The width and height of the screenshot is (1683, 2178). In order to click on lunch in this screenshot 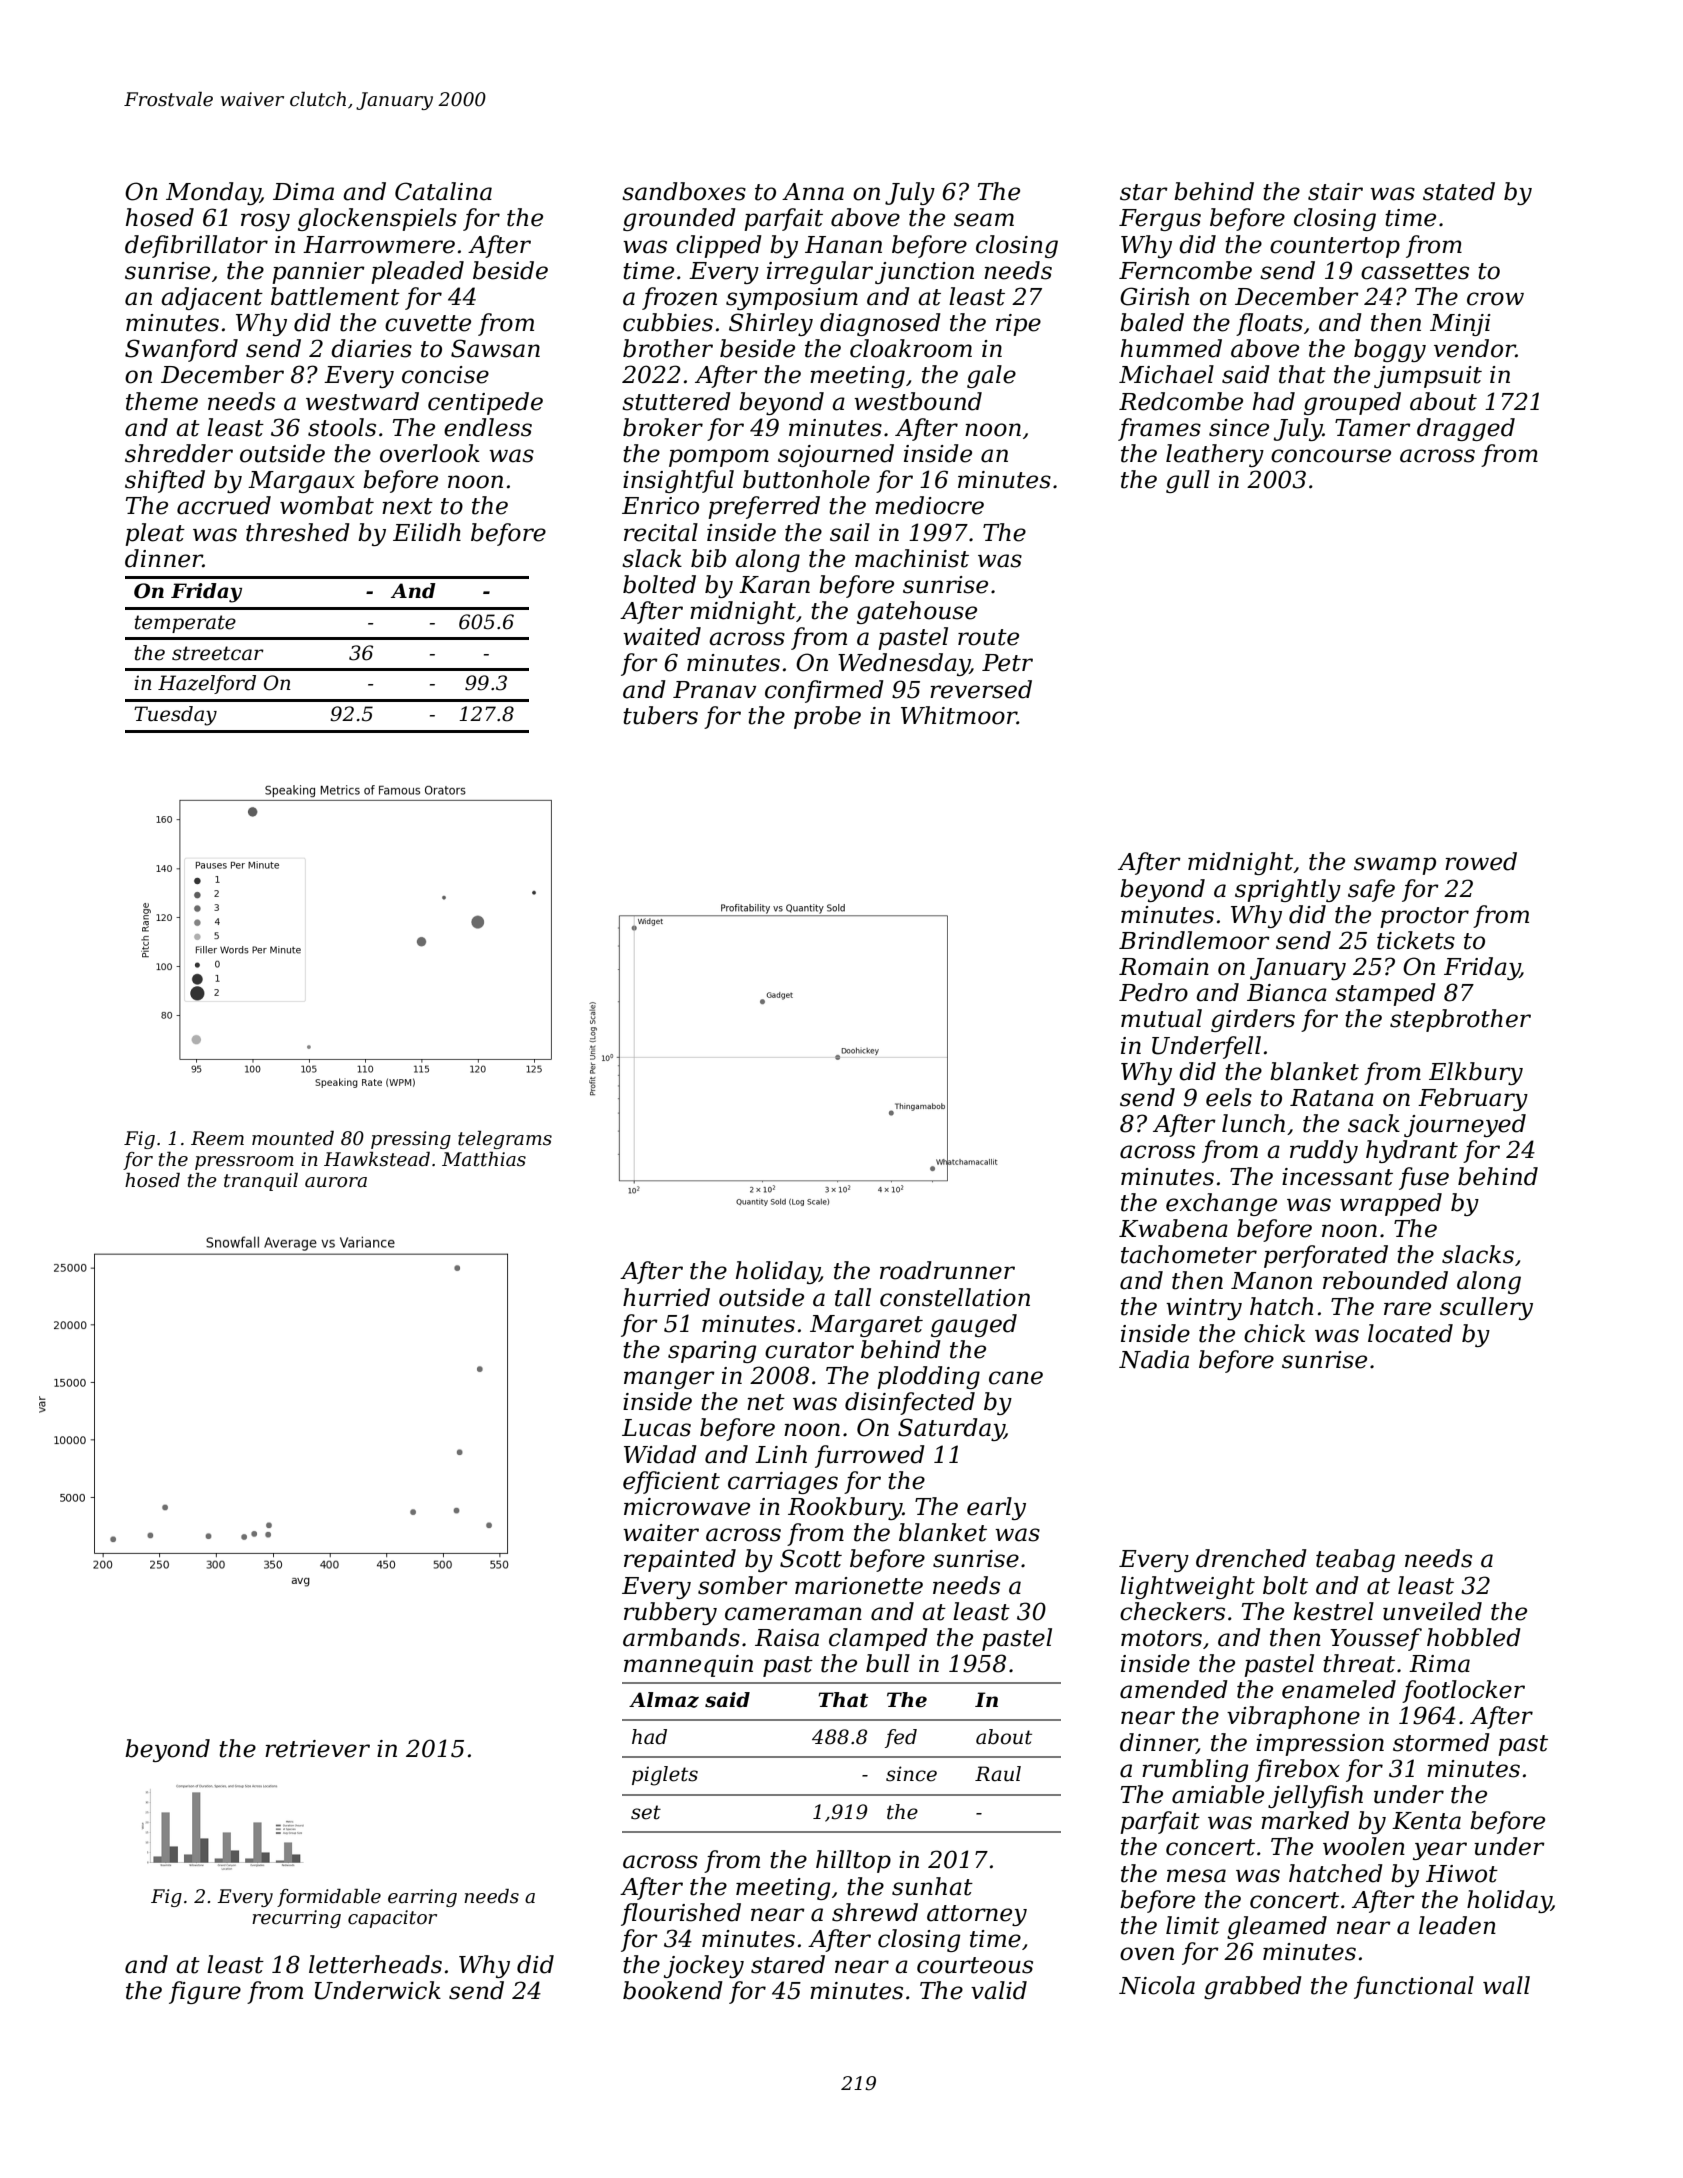, I will do `click(1253, 1123)`.
